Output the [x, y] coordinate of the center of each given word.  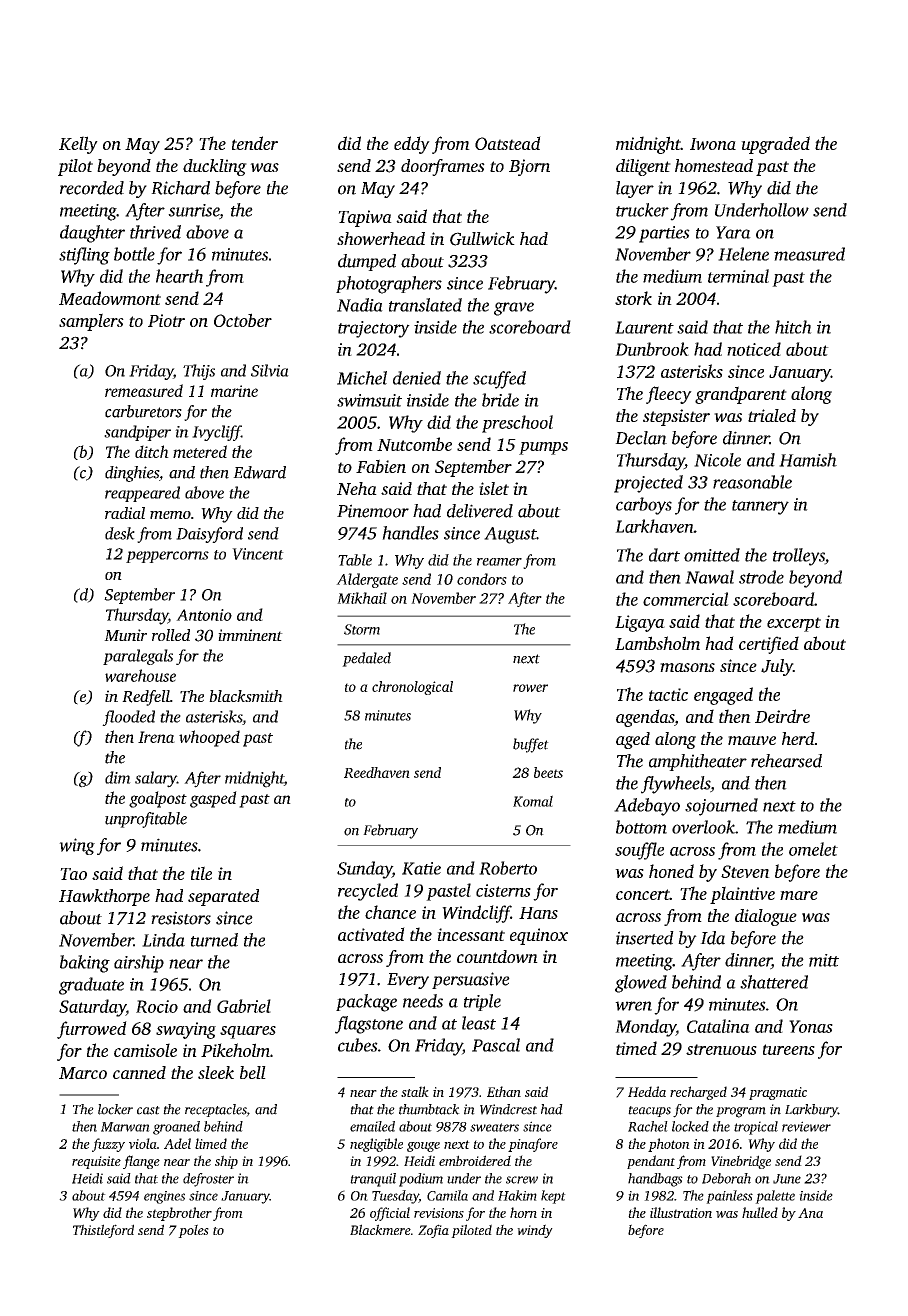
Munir [125, 635]
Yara [733, 232]
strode [761, 577]
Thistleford [103, 1231]
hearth [179, 276]
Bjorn [529, 167]
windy [535, 1231]
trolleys [799, 557]
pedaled [366, 659]
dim [118, 777]
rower [530, 688]
